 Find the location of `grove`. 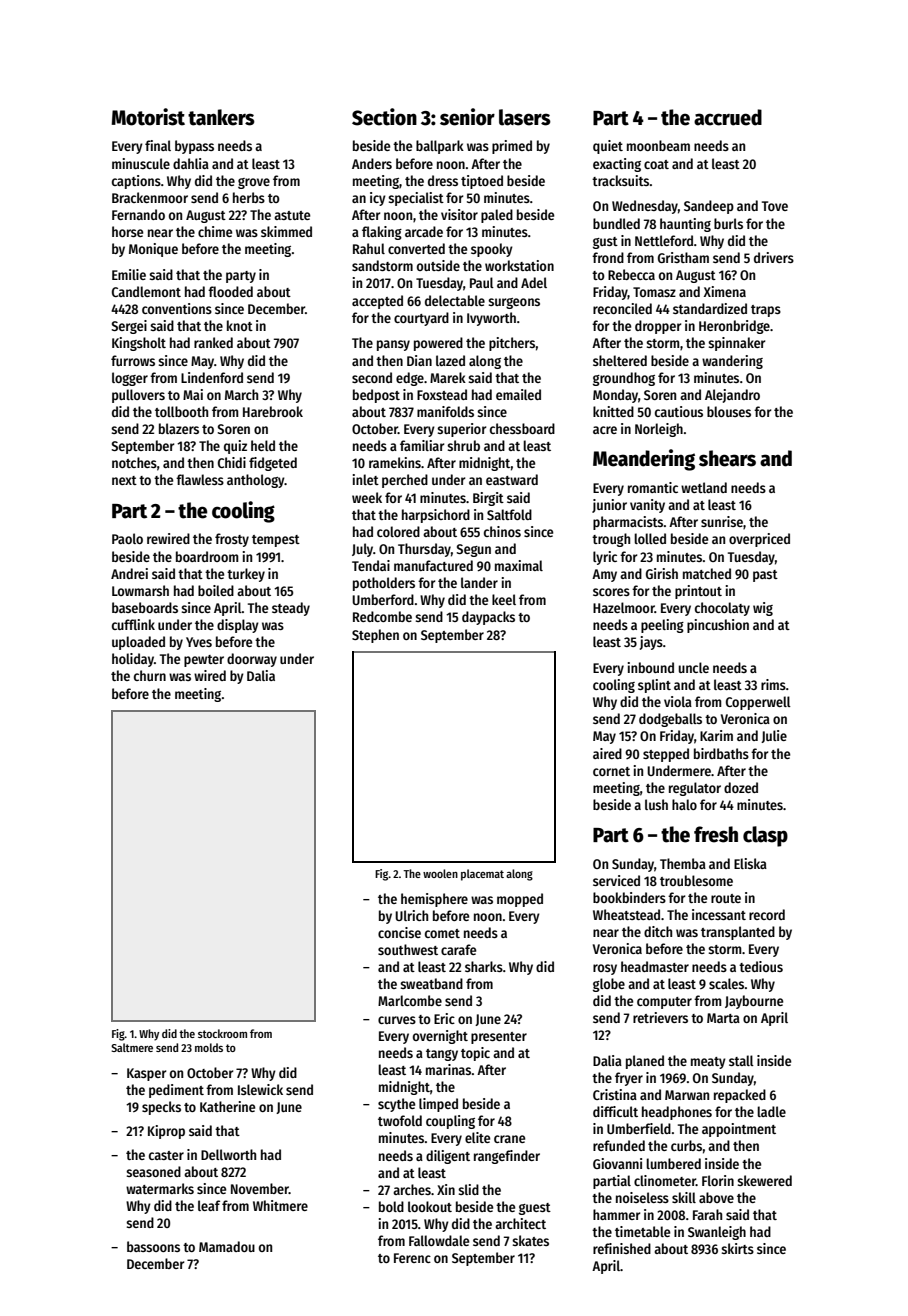

grove is located at coordinates (254, 183).
